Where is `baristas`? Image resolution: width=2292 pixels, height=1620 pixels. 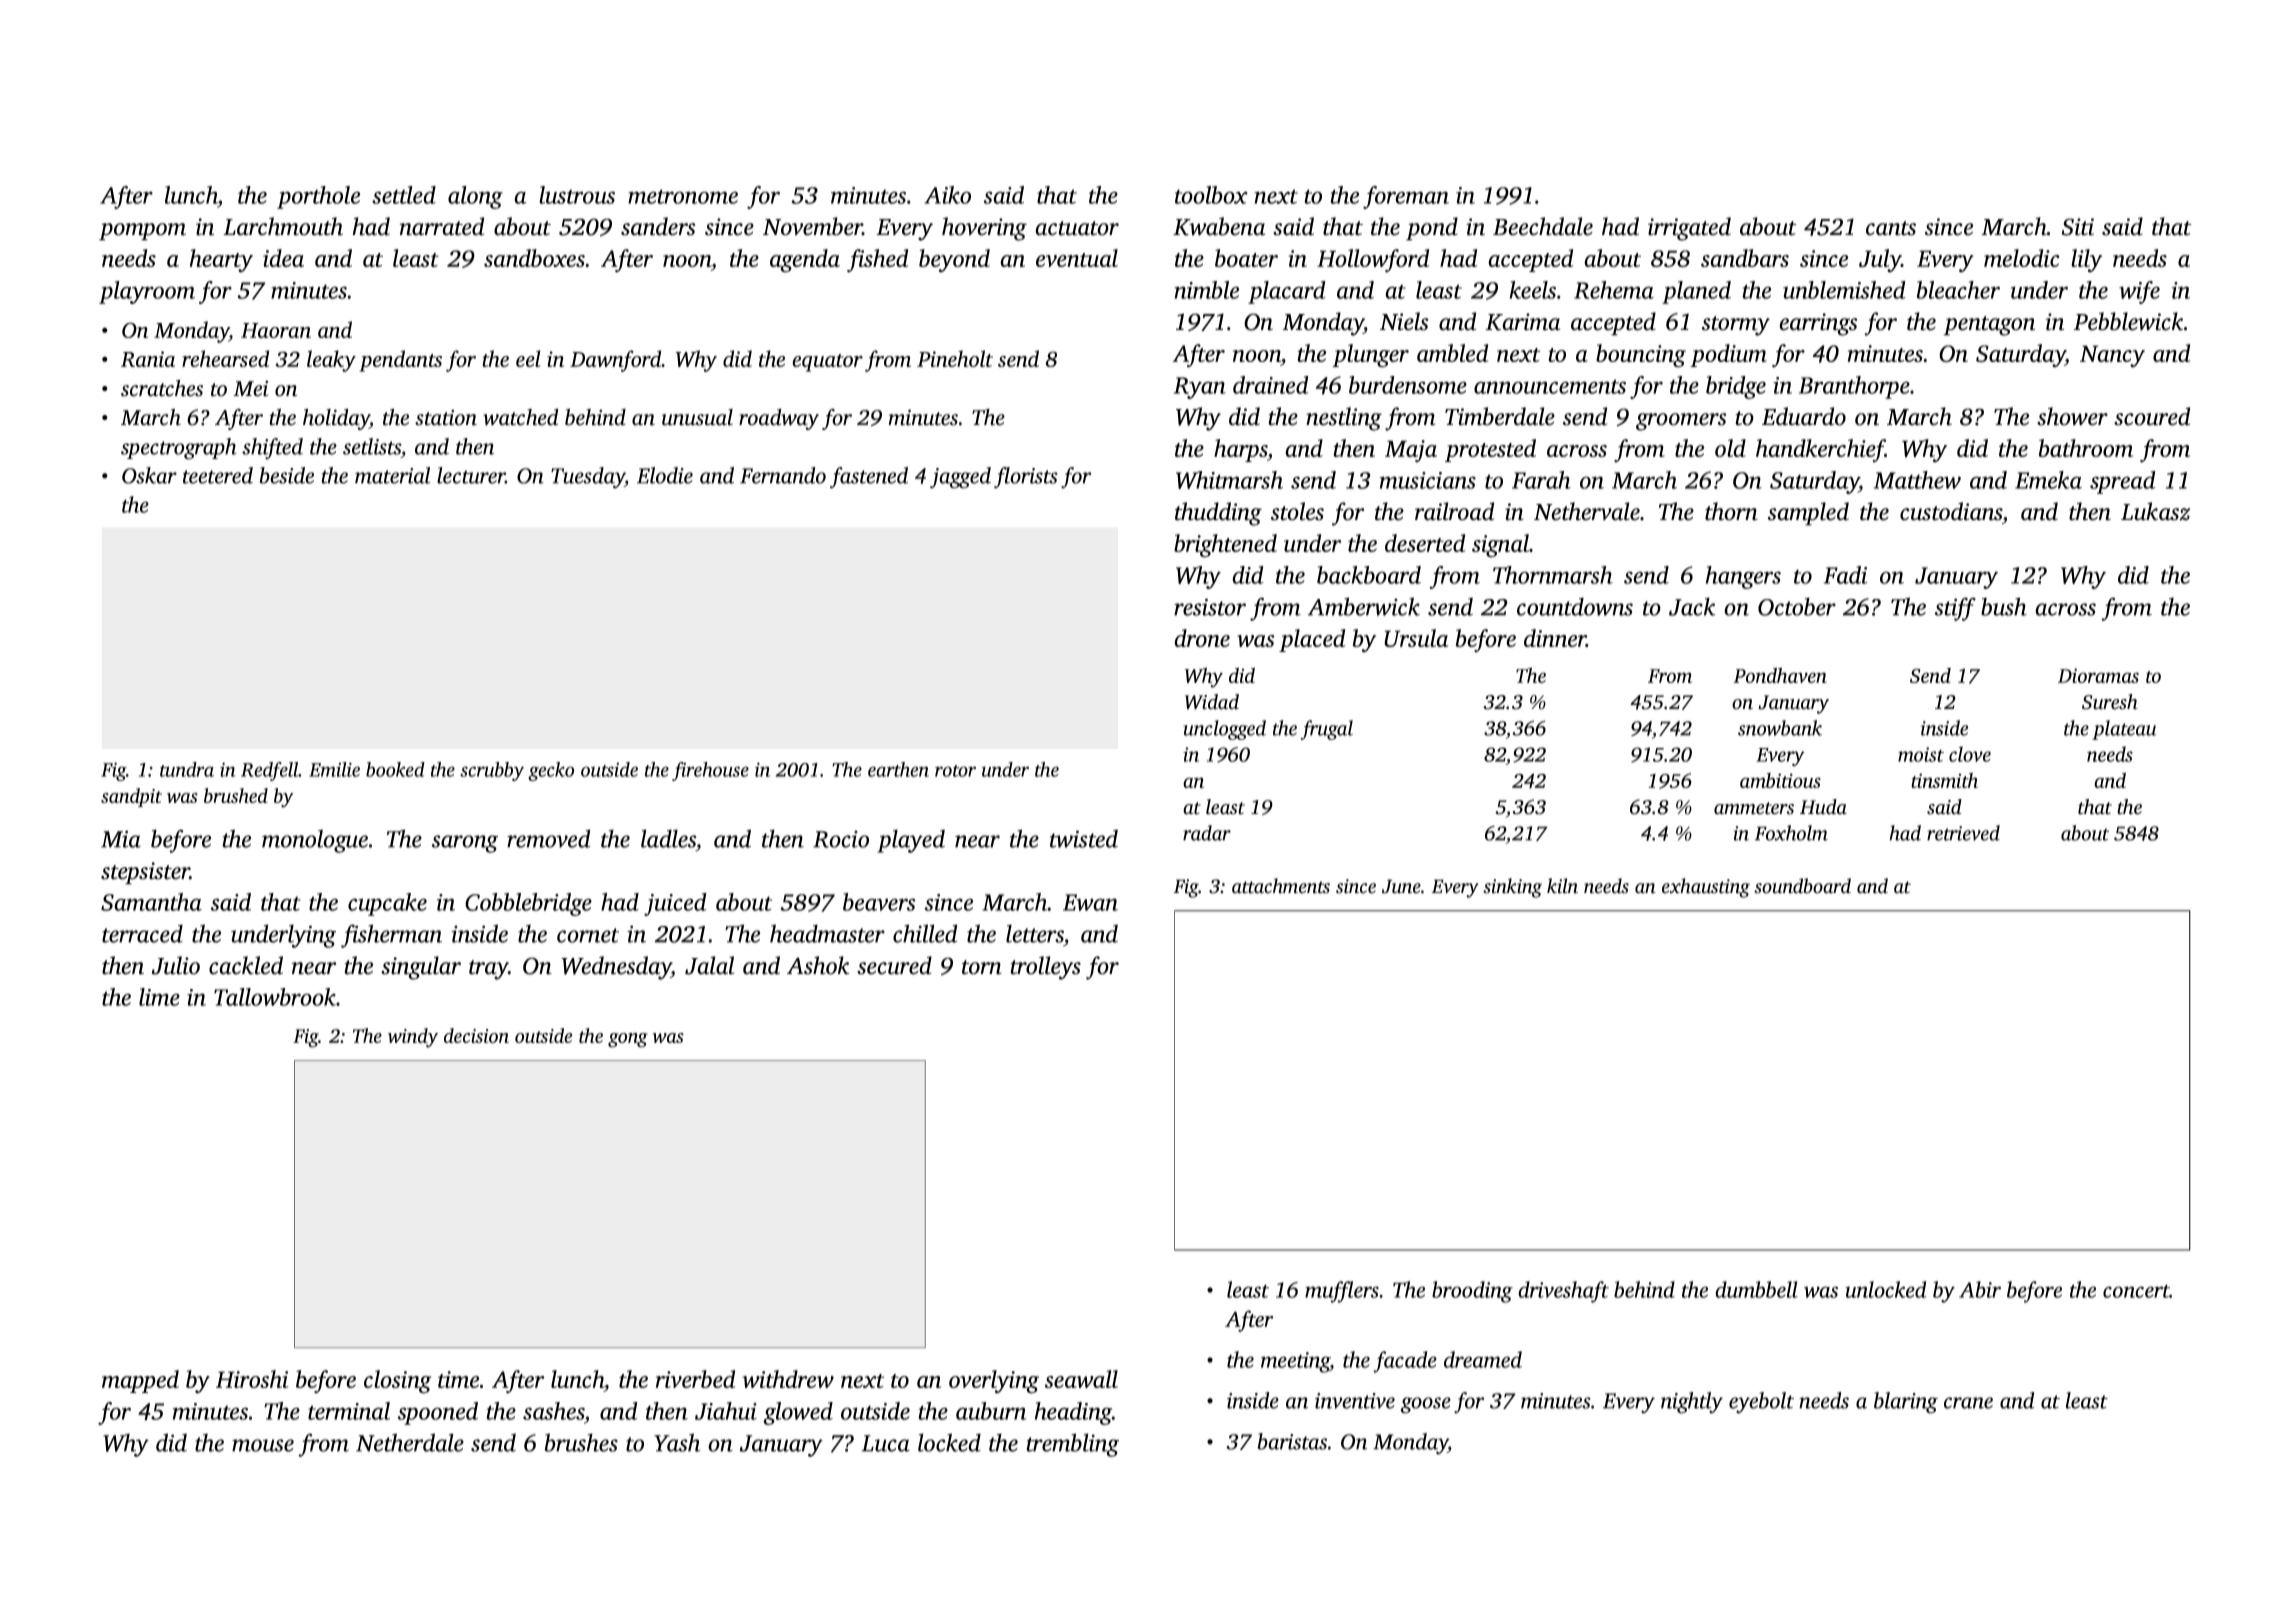 baristas is located at coordinates (1292, 1441).
